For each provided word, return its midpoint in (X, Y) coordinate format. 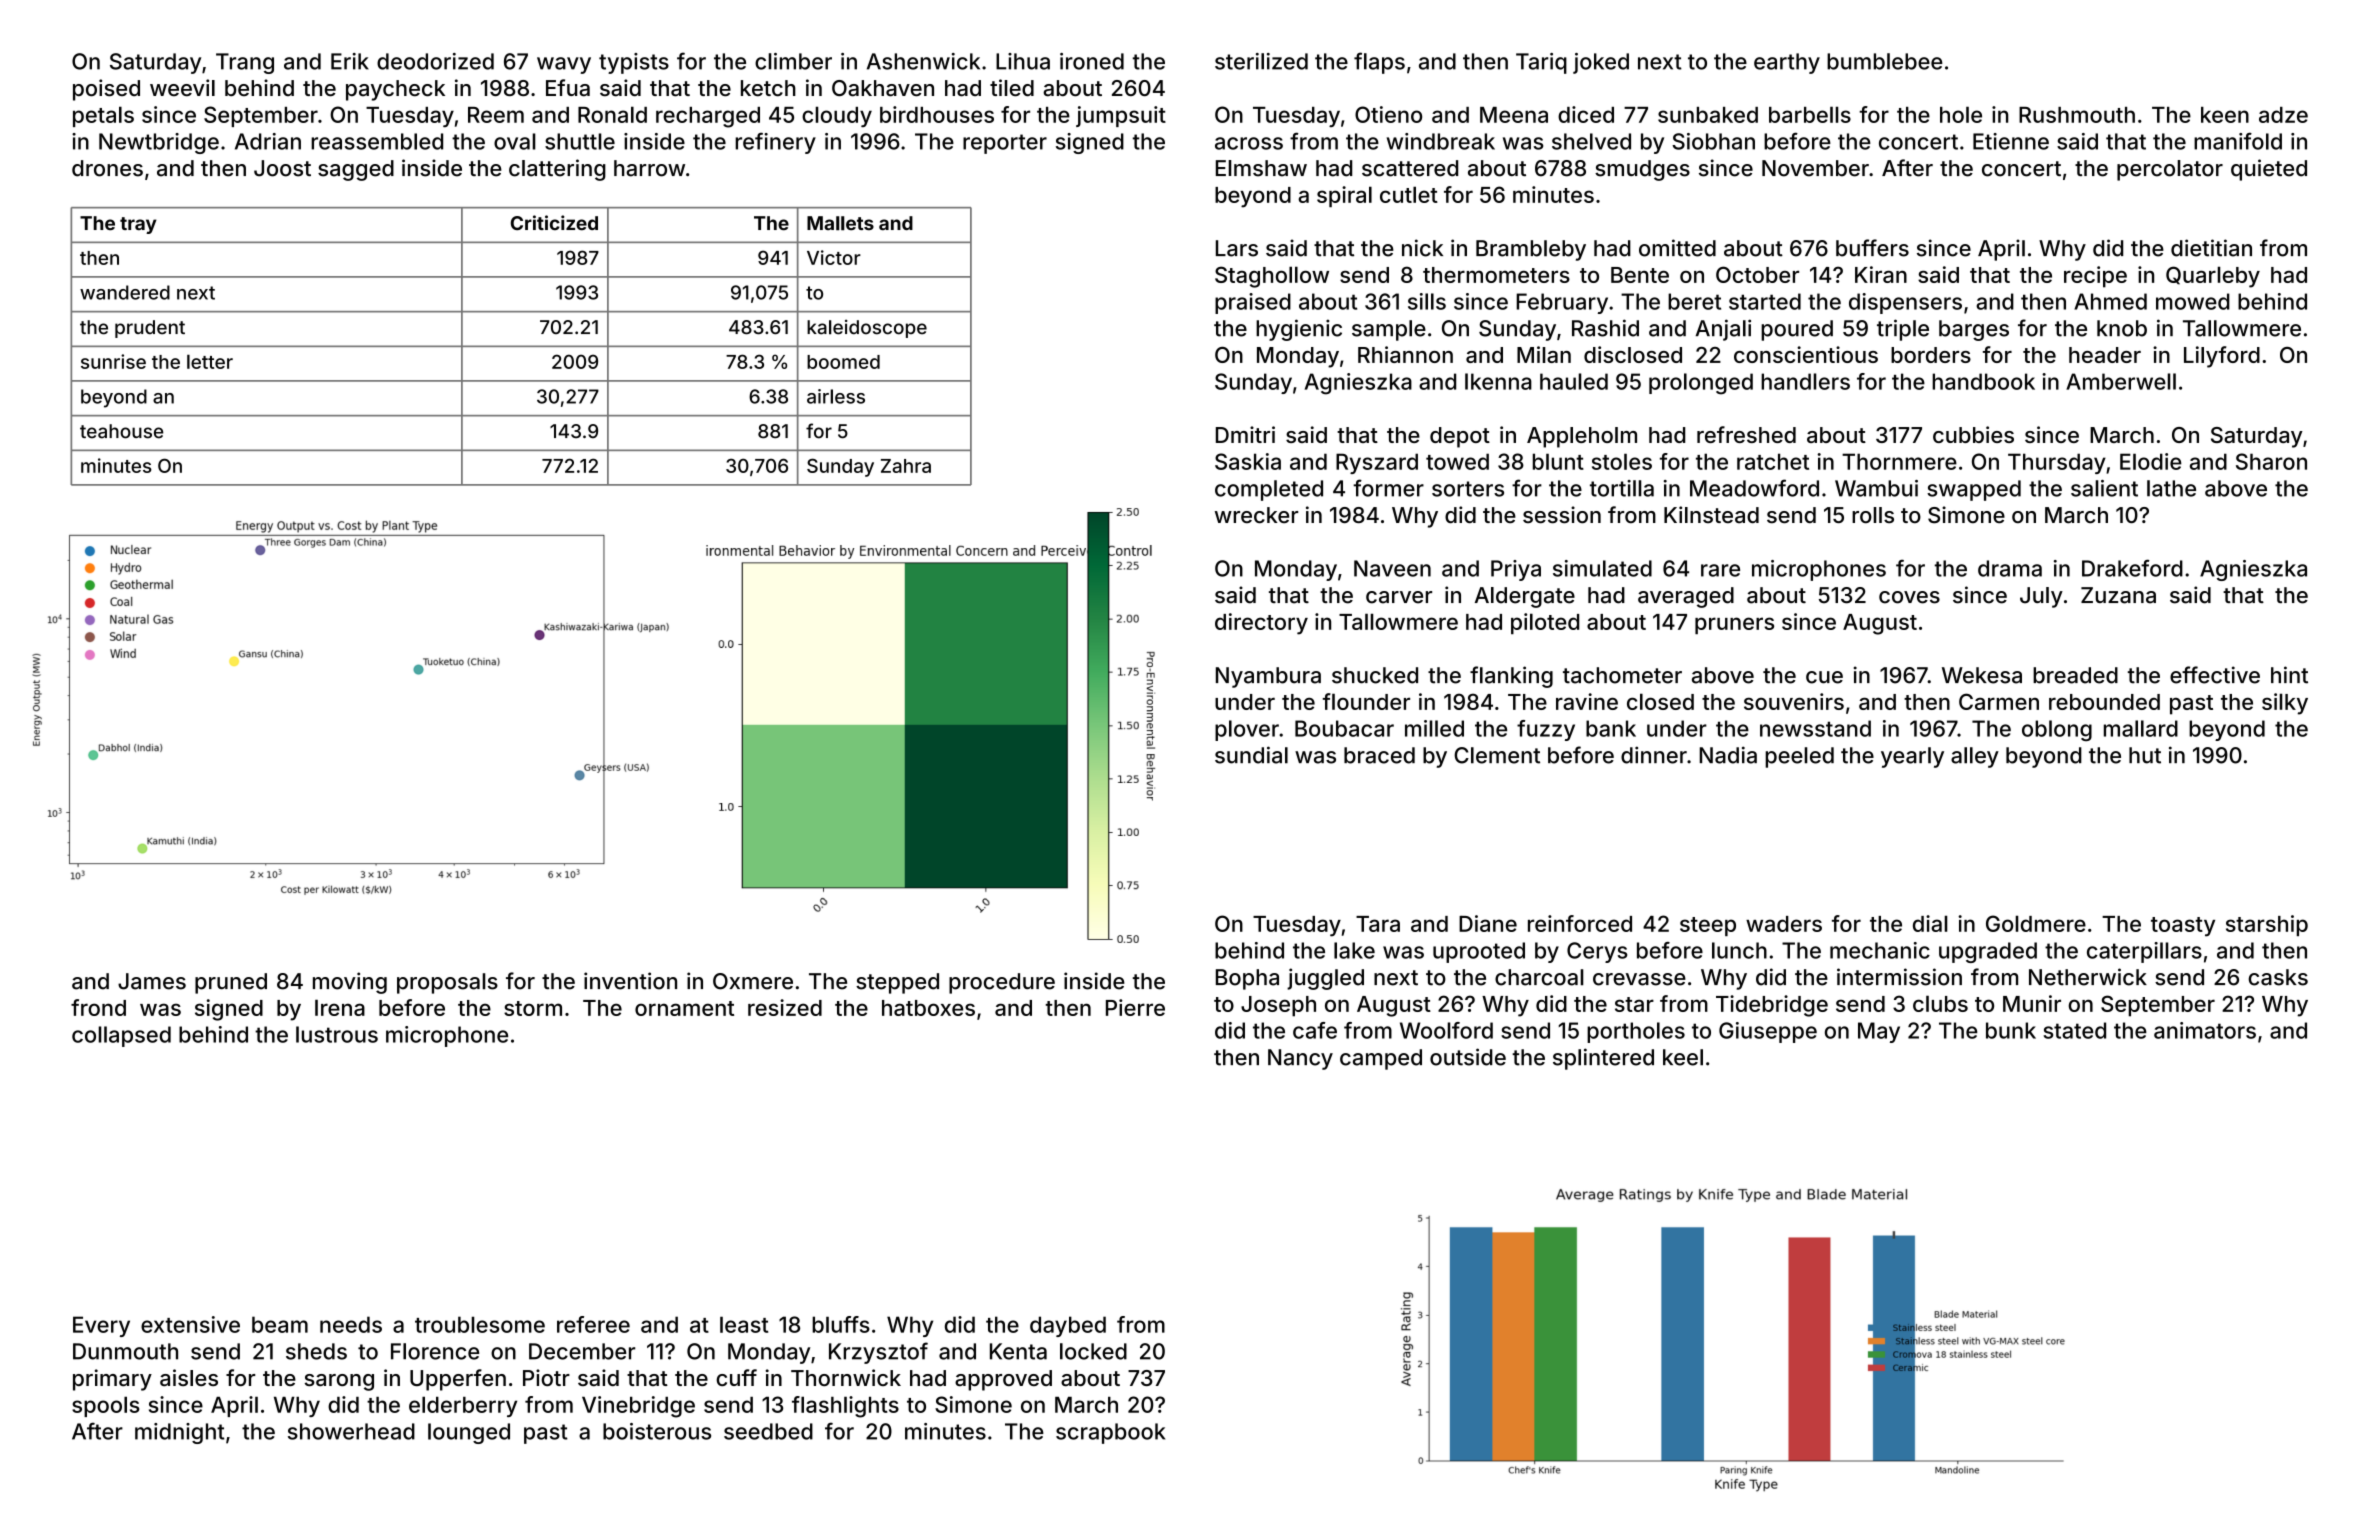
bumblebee (1885, 61)
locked (1093, 1351)
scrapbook (1110, 1433)
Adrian (268, 141)
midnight (179, 1433)
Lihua (1023, 61)
